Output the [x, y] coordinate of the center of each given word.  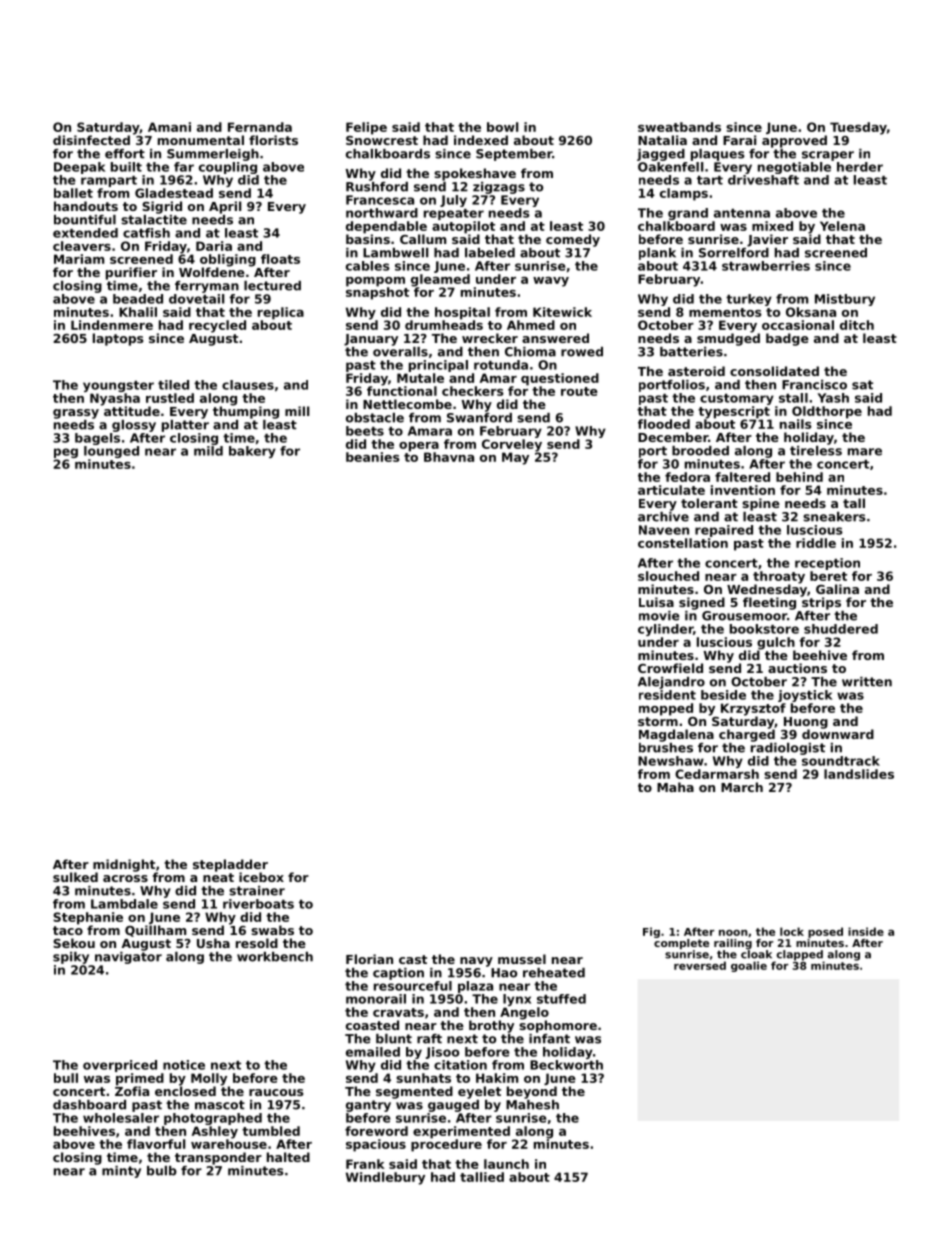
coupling [228, 168]
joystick [805, 696]
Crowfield [670, 668]
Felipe [366, 128]
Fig [651, 932]
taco [68, 930]
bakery [252, 452]
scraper [828, 156]
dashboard [89, 1105]
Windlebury [385, 1178]
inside [866, 931]
